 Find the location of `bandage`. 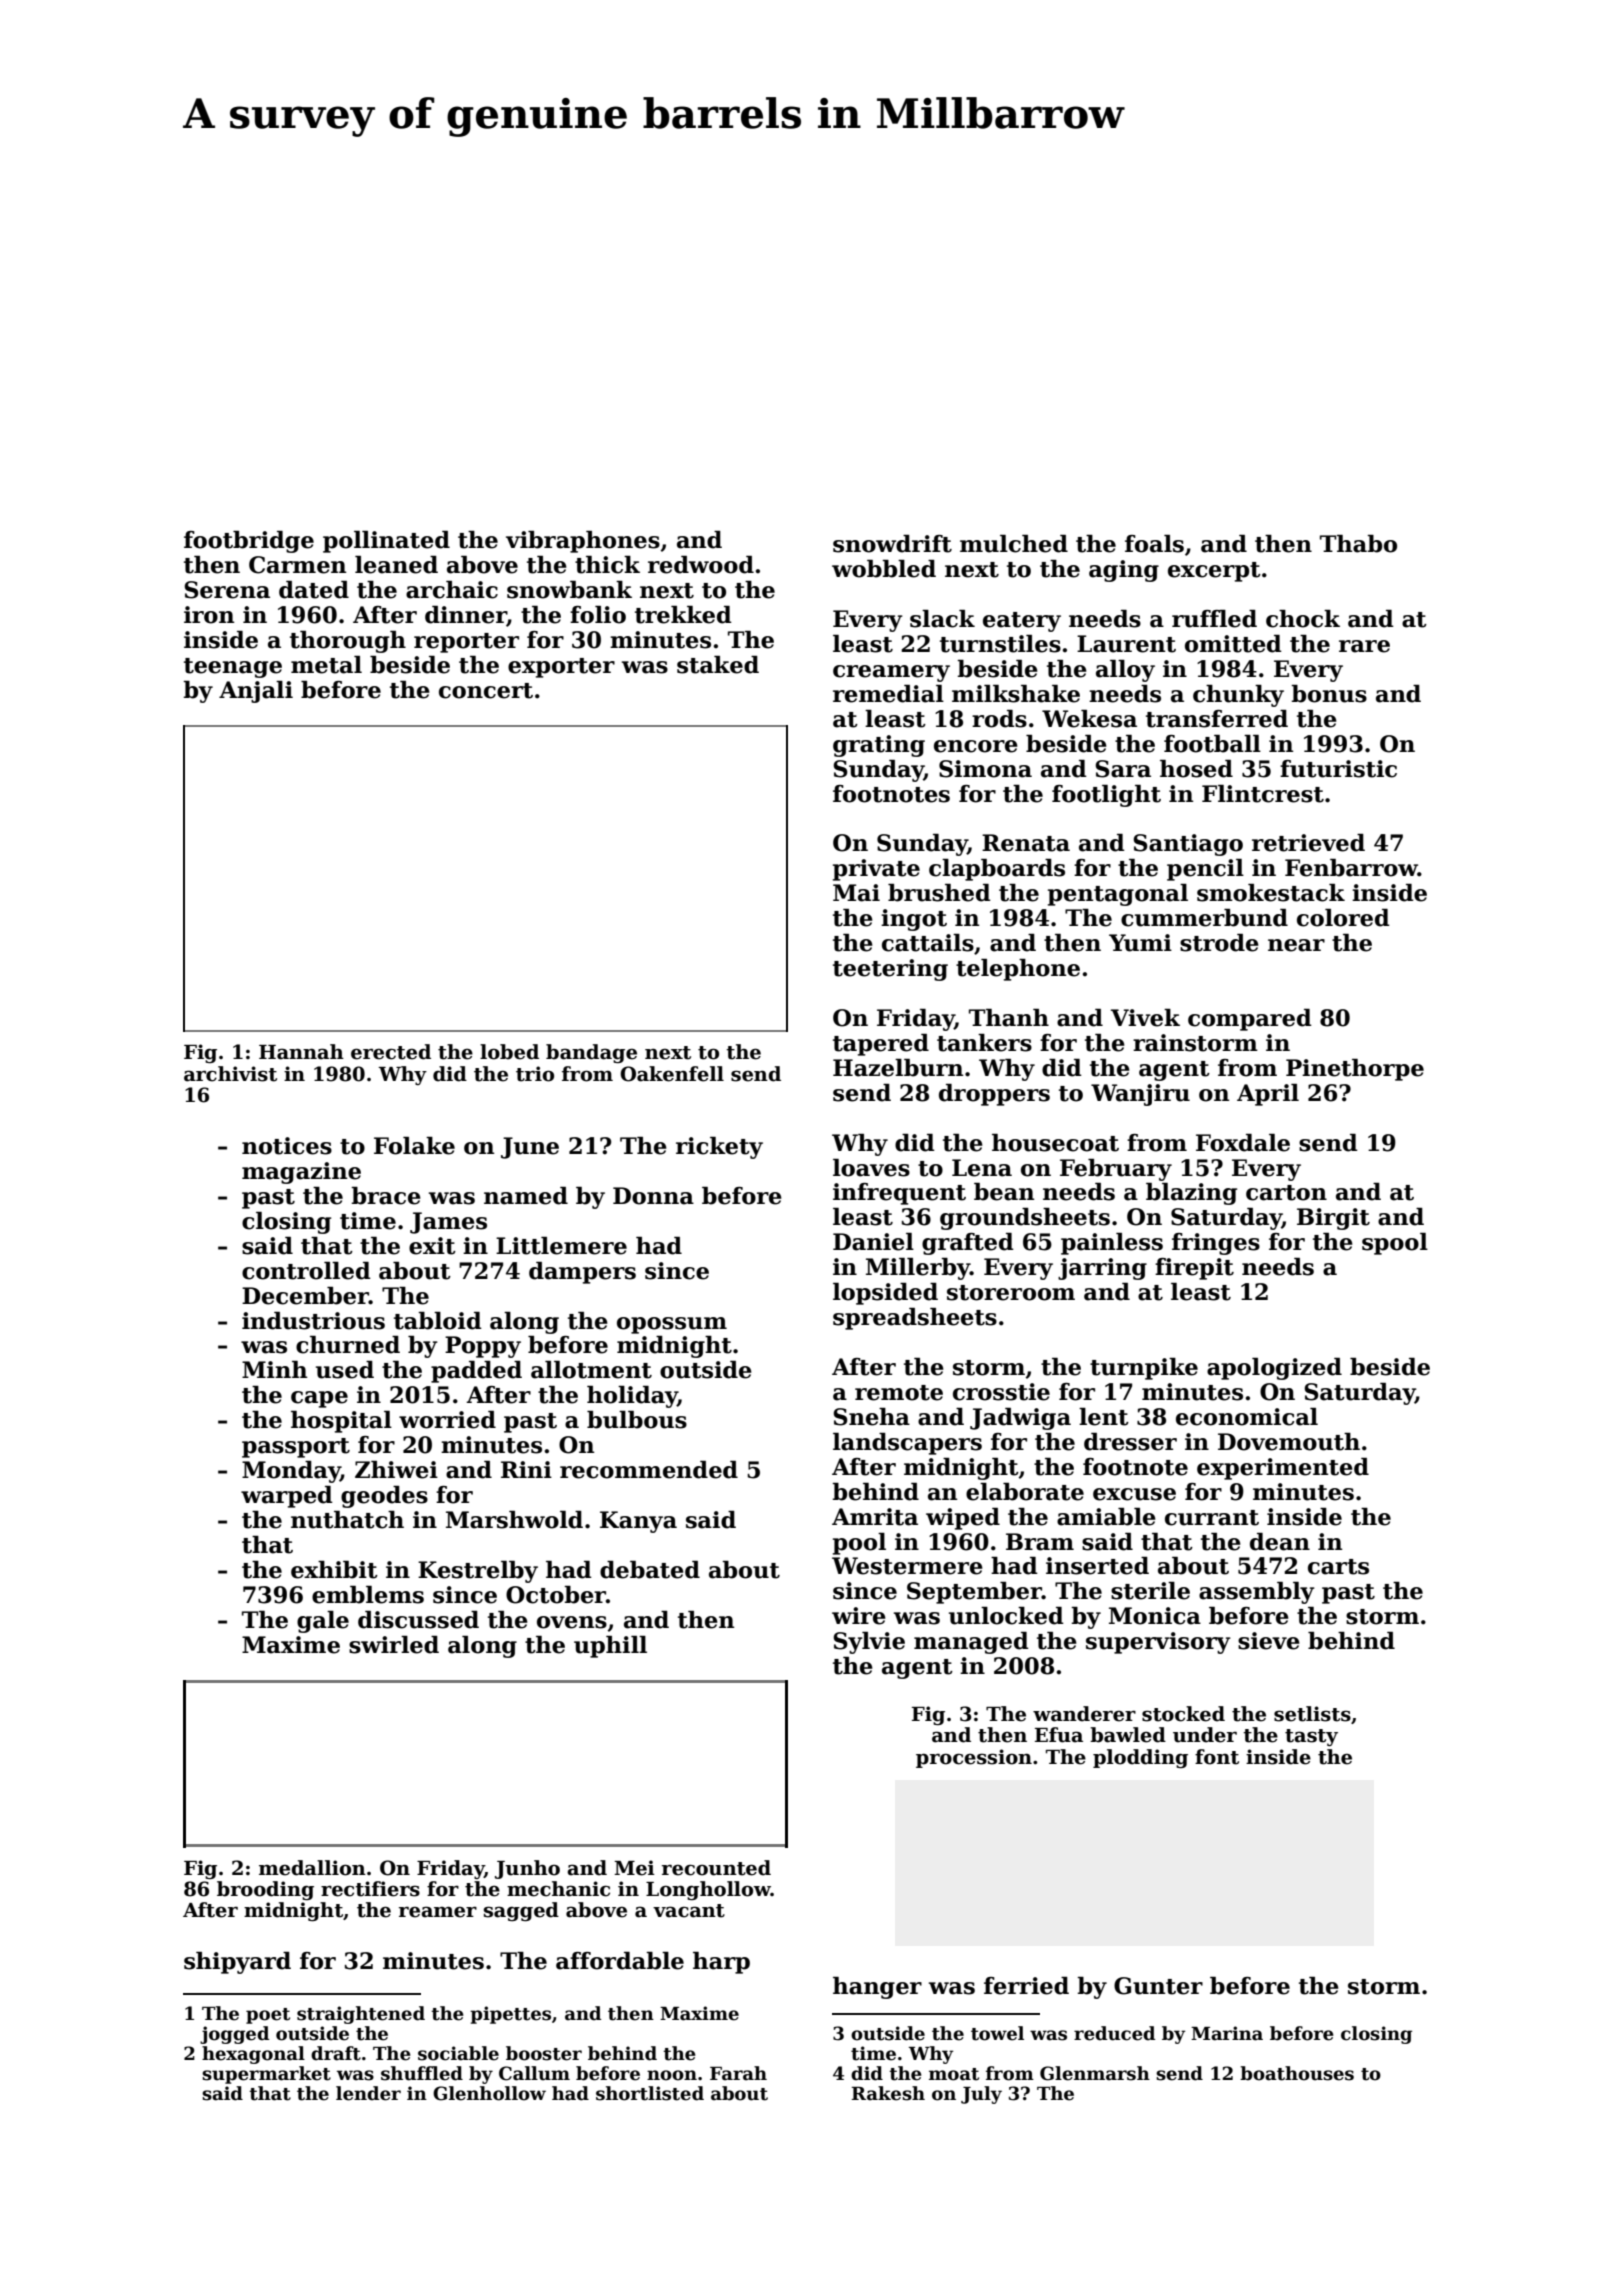

bandage is located at coordinates (591, 1053).
